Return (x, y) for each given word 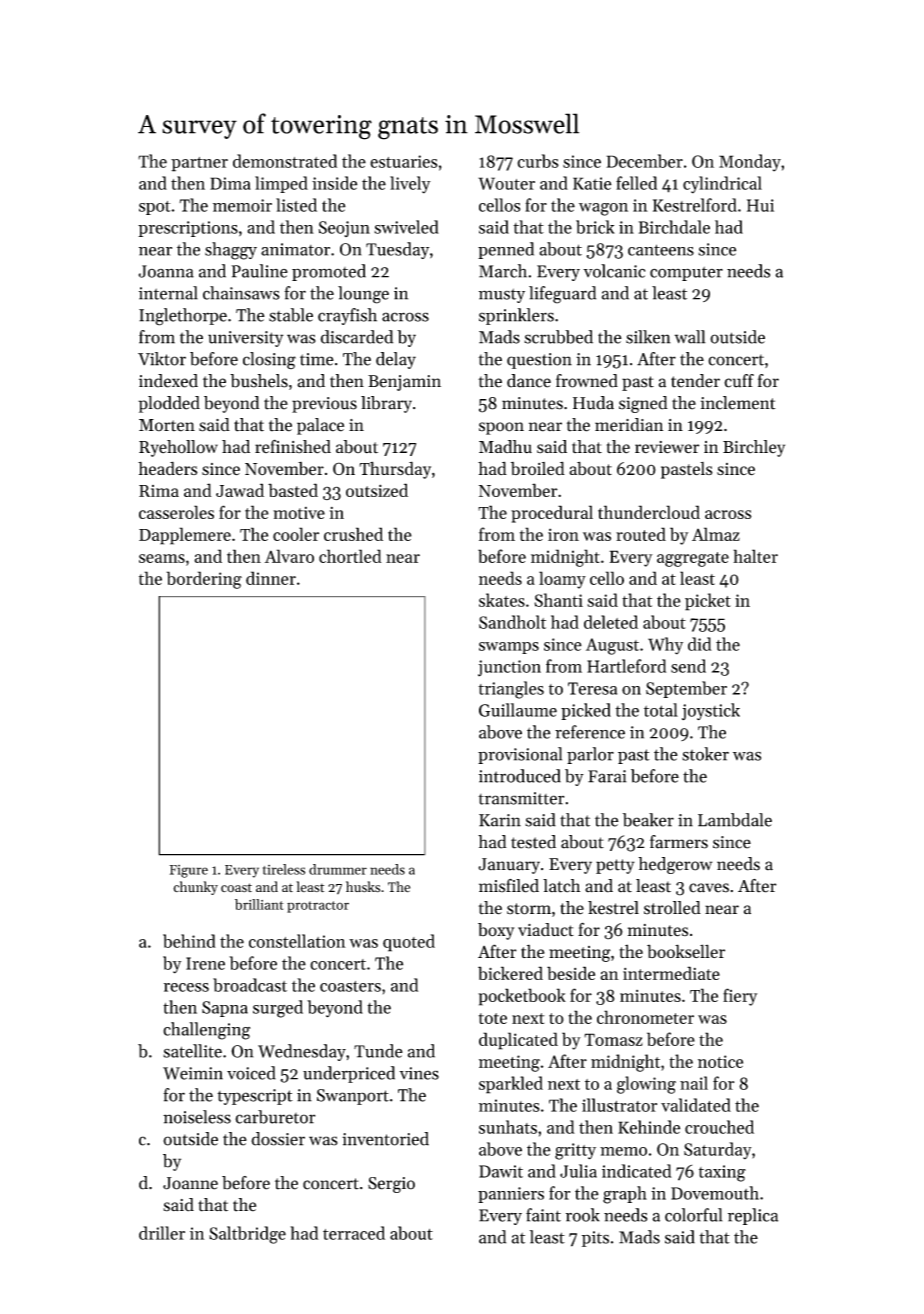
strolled (672, 908)
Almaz (716, 534)
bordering (204, 580)
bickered (510, 973)
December (644, 161)
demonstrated (285, 161)
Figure (188, 871)
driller (162, 1233)
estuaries (404, 161)
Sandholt (512, 622)
